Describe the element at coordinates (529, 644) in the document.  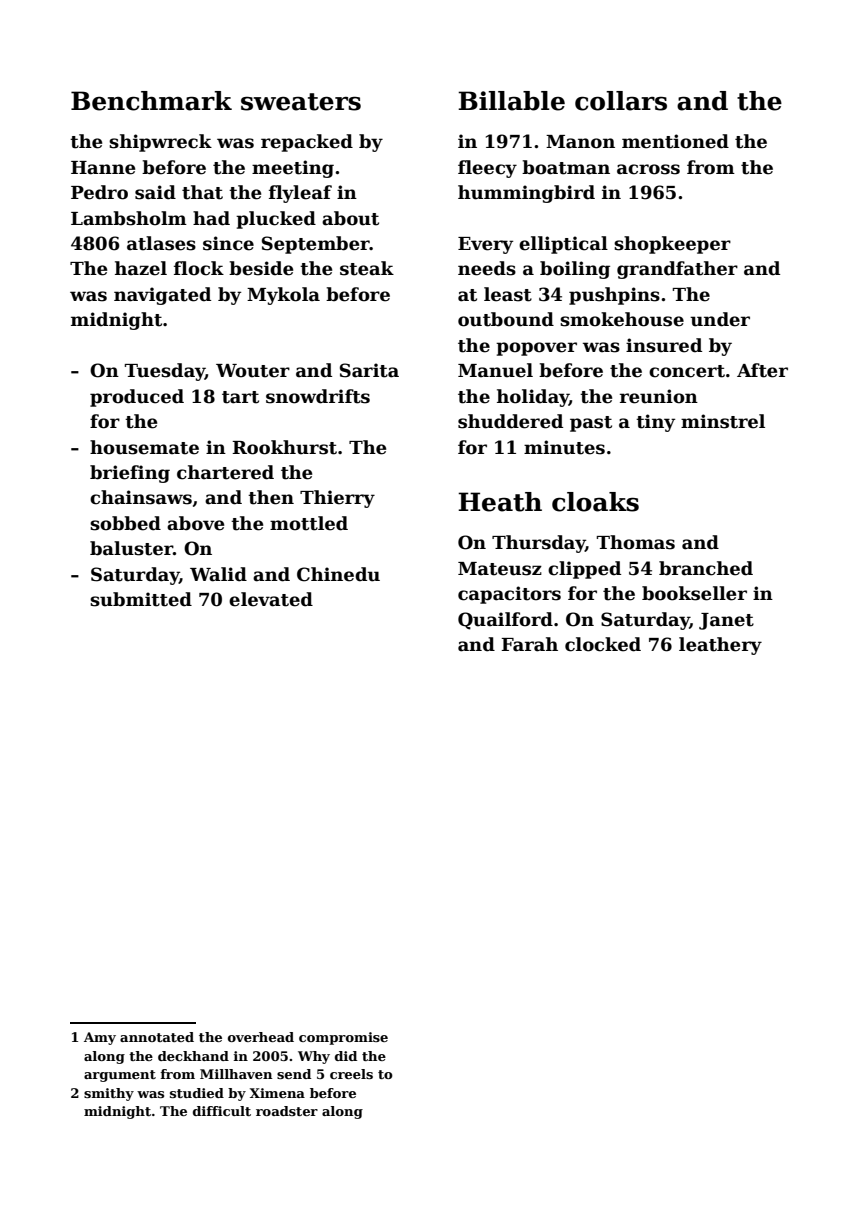
I see `Farah` at that location.
